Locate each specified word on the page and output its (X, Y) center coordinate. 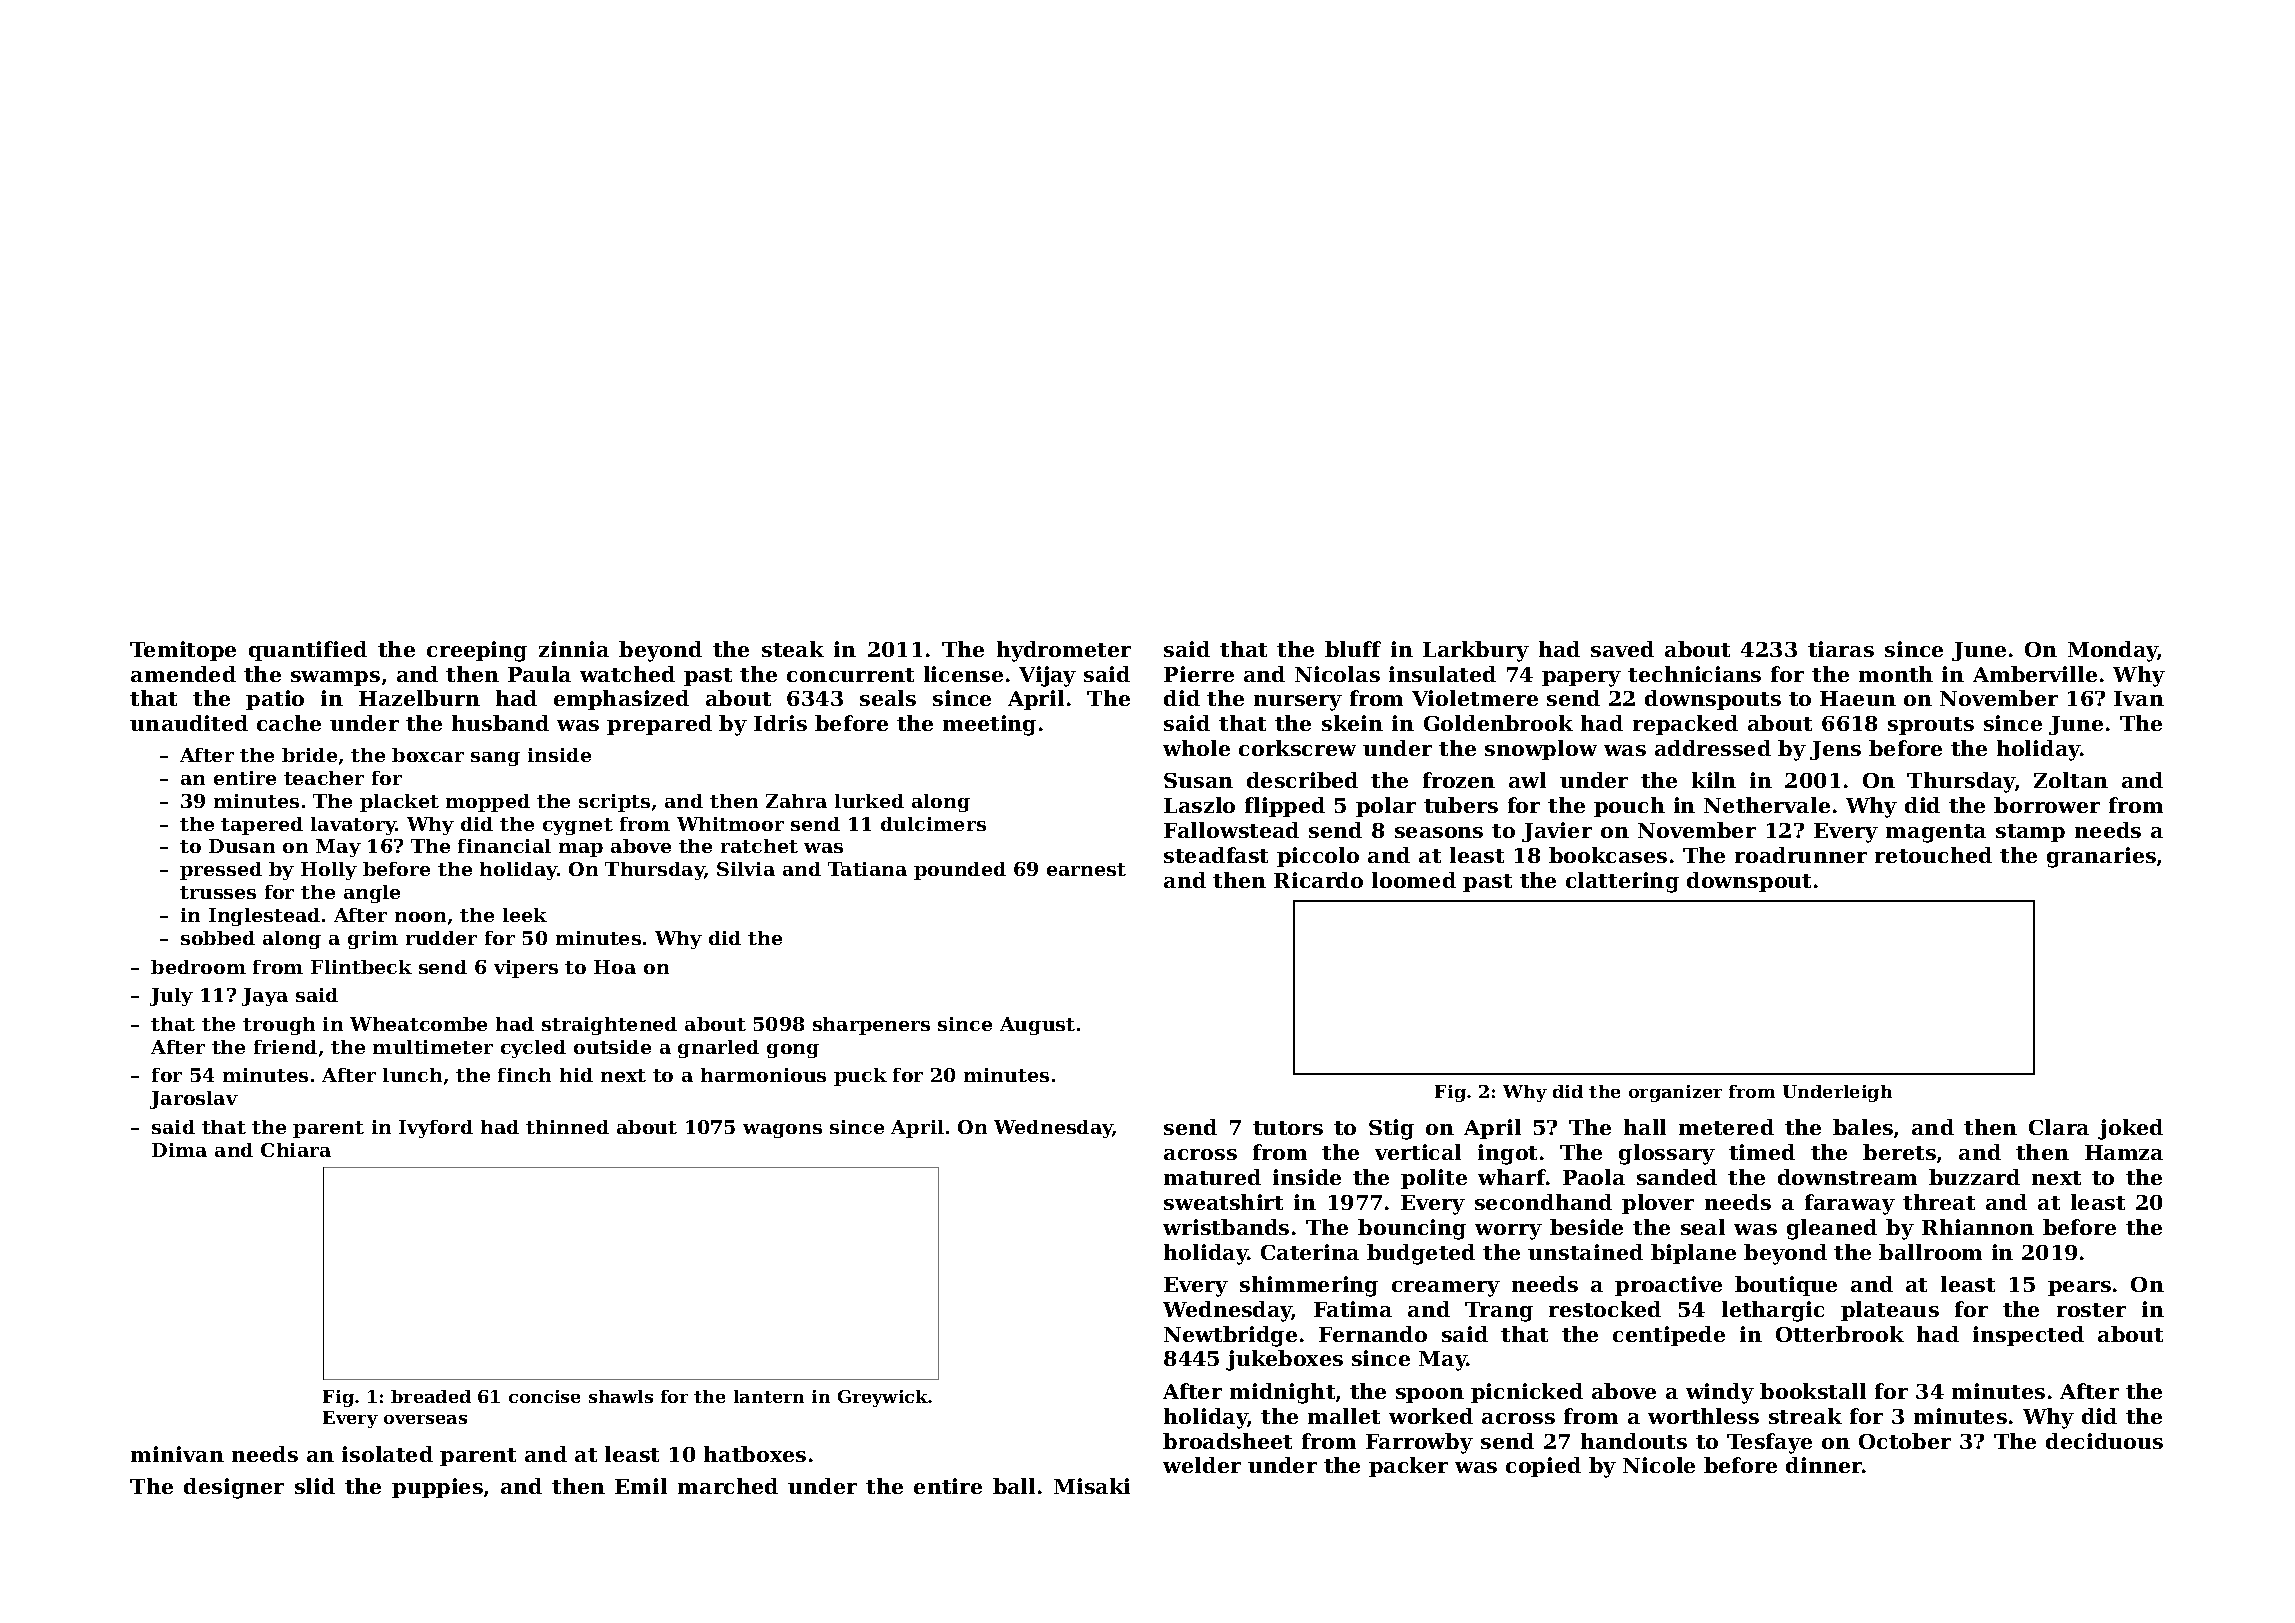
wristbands (1226, 1227)
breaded (431, 1396)
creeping (477, 651)
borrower (2047, 805)
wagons (782, 1131)
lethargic (1773, 1311)
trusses (218, 892)
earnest (1086, 869)
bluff (1353, 649)
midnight (1282, 1393)
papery (1581, 679)
